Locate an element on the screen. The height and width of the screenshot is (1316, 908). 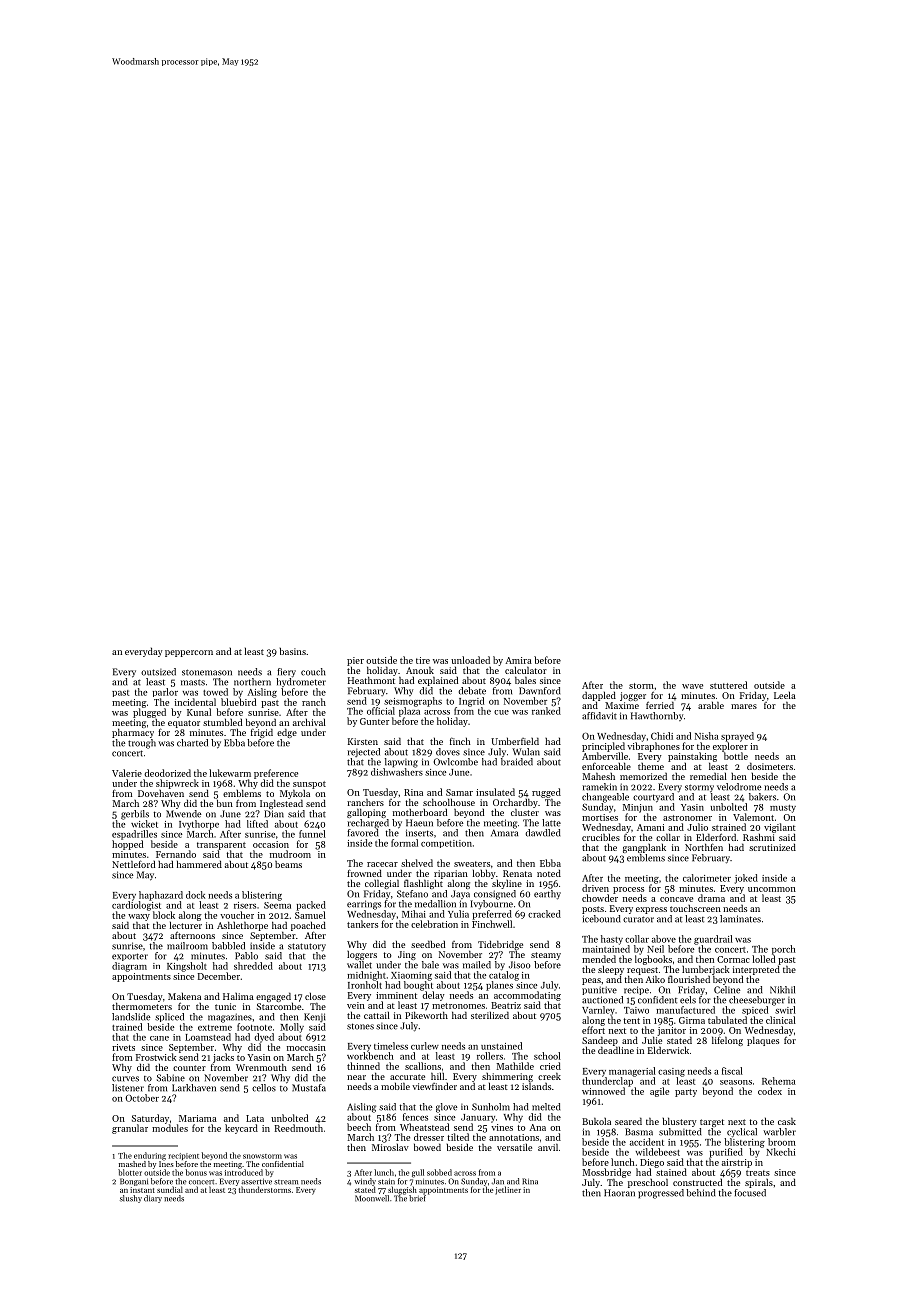
rivets is located at coordinates (123, 1047).
